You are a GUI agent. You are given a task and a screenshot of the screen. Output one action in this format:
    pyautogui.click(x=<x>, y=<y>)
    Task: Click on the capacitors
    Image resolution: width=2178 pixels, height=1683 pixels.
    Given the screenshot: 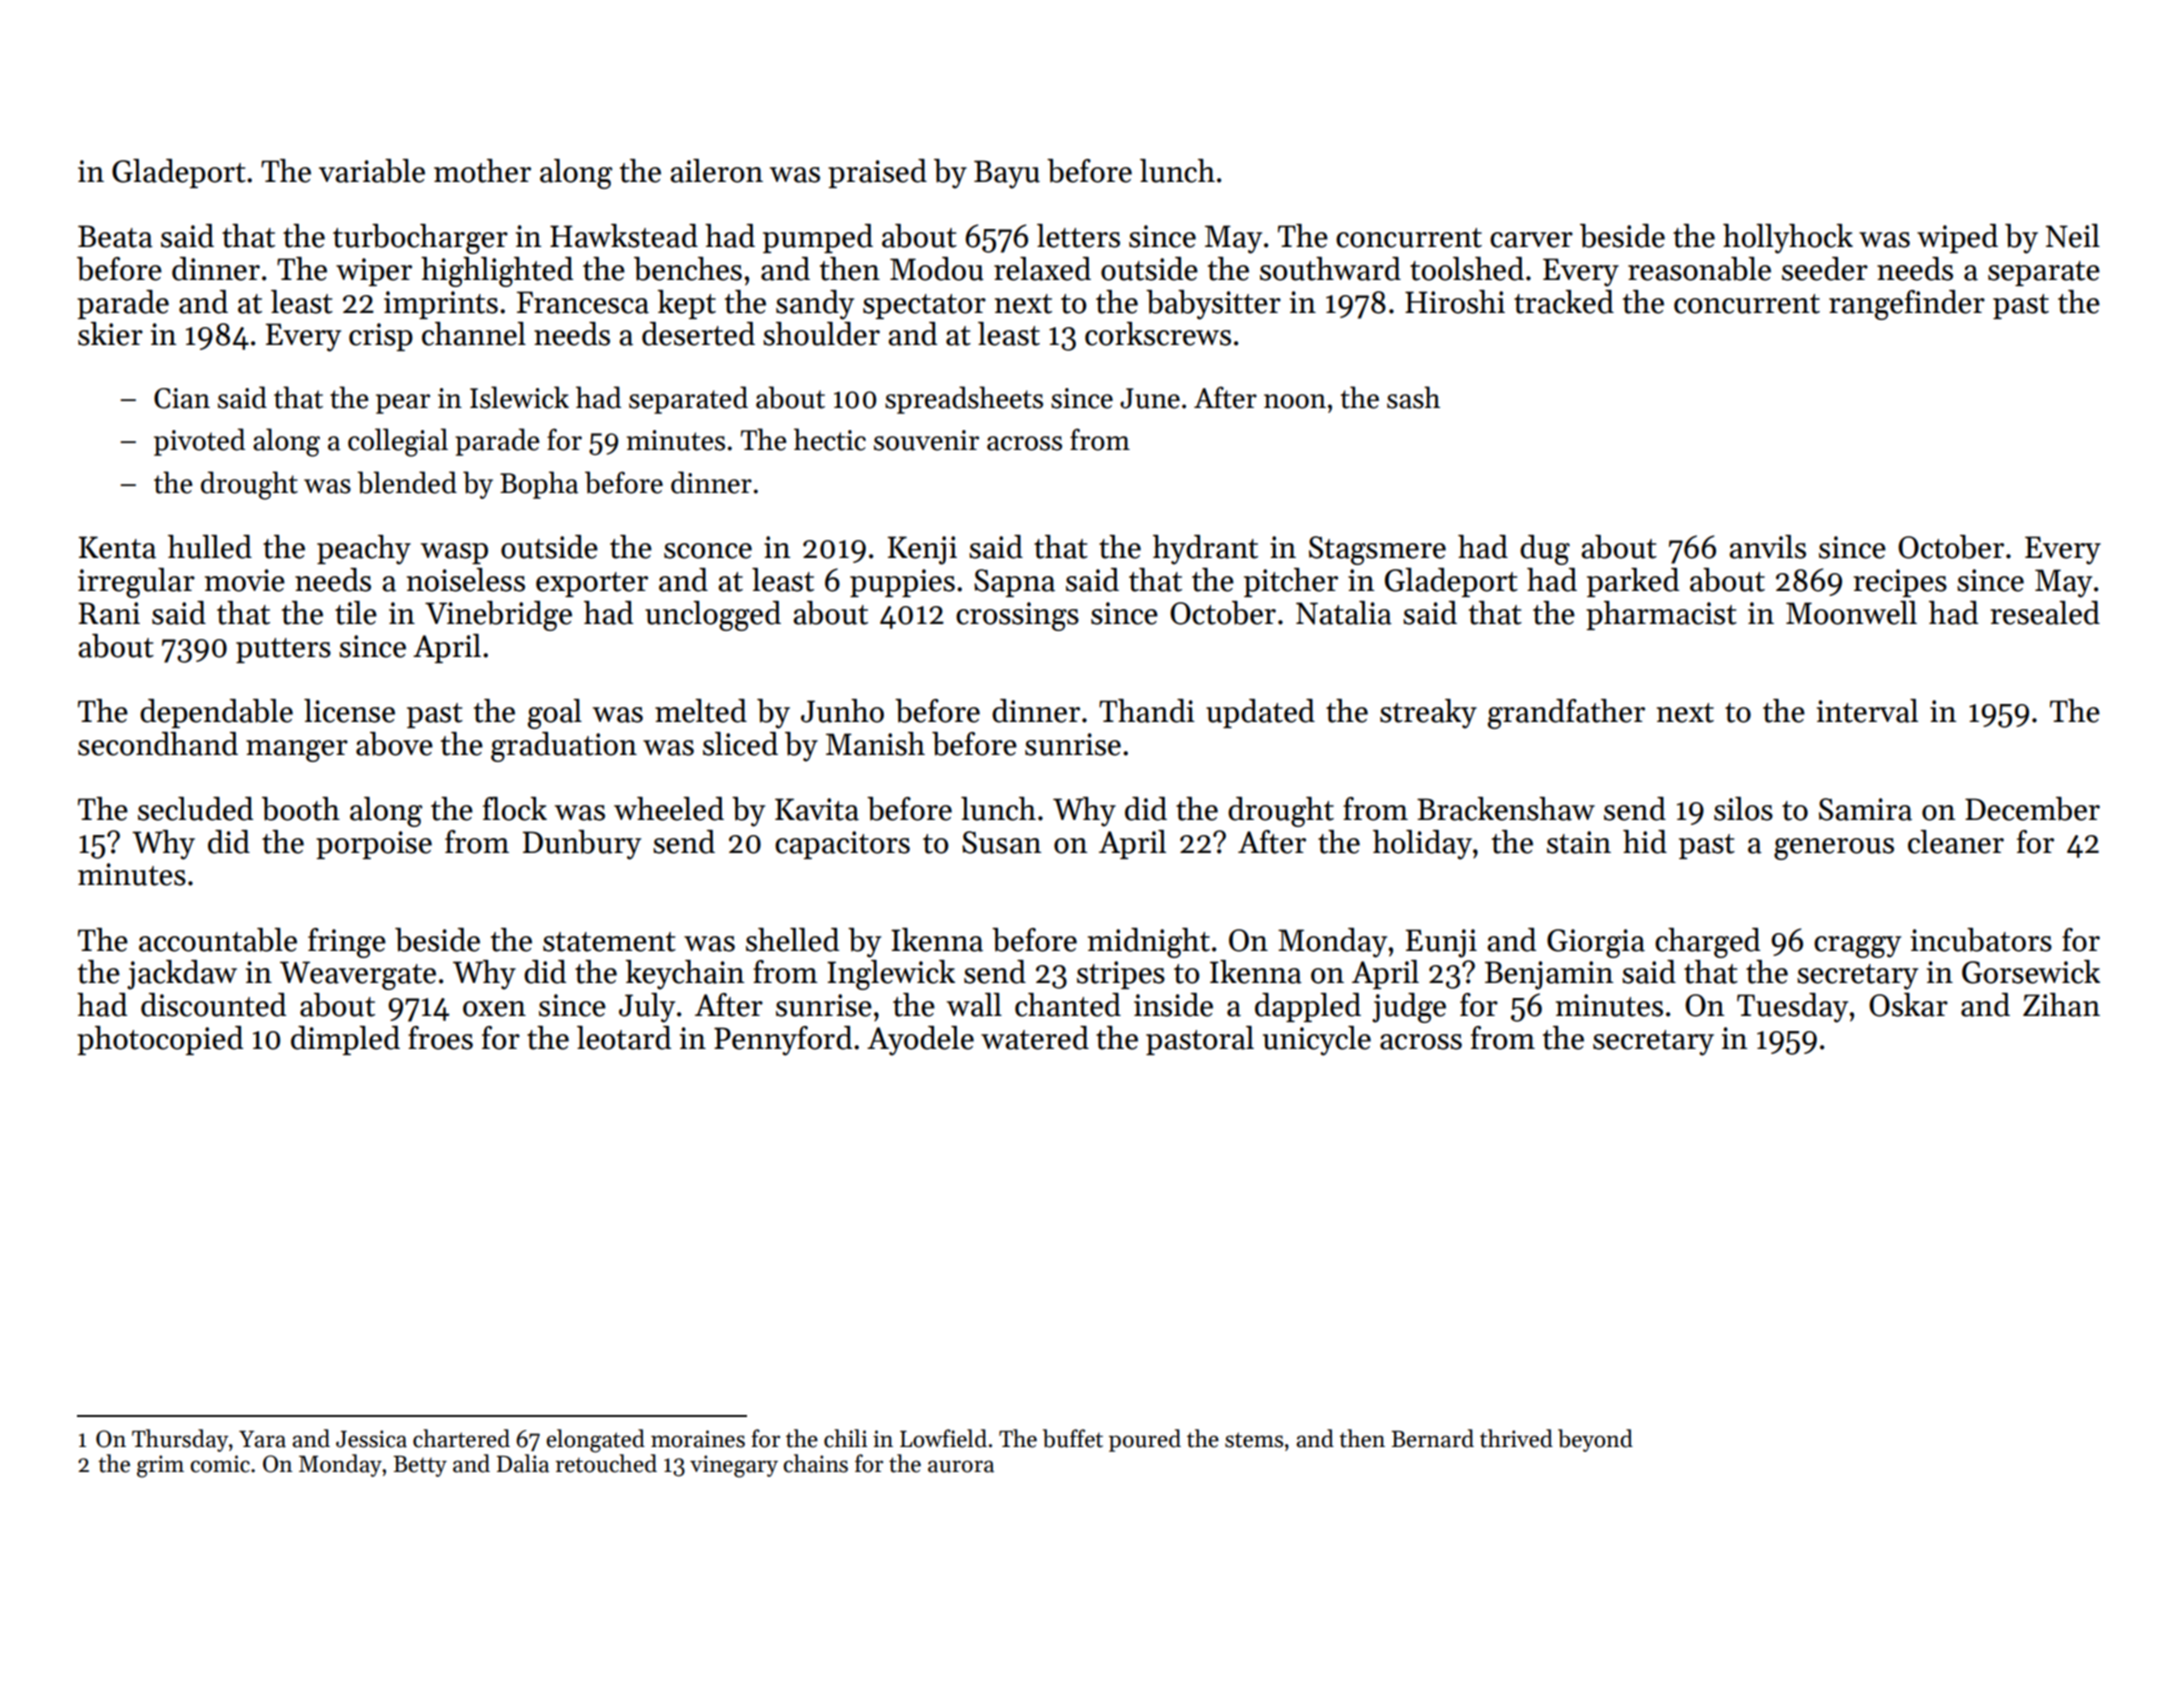 What is the action you would take?
    pyautogui.click(x=842, y=845)
